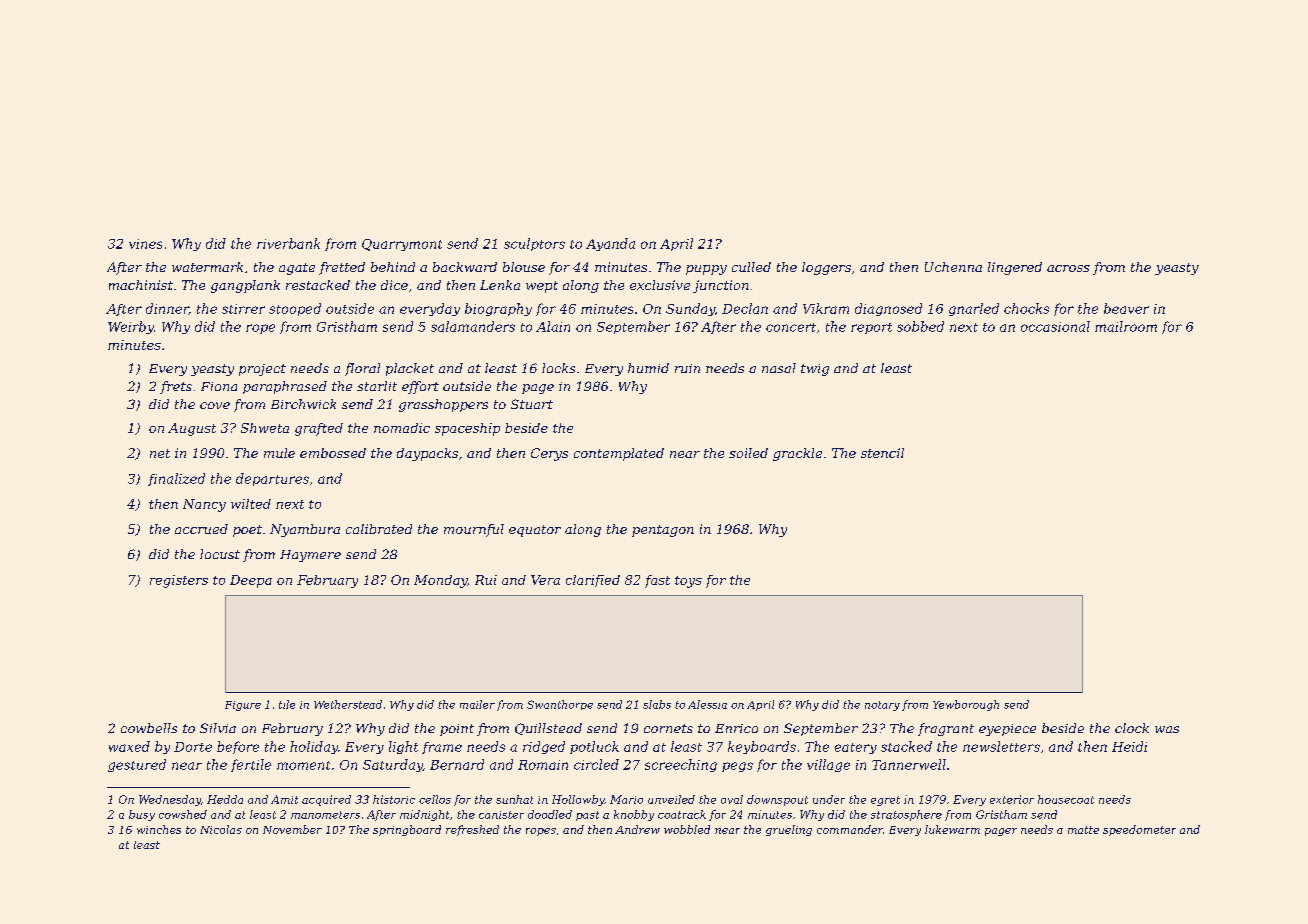 The width and height of the screenshot is (1308, 924). I want to click on sculptors, so click(534, 244).
